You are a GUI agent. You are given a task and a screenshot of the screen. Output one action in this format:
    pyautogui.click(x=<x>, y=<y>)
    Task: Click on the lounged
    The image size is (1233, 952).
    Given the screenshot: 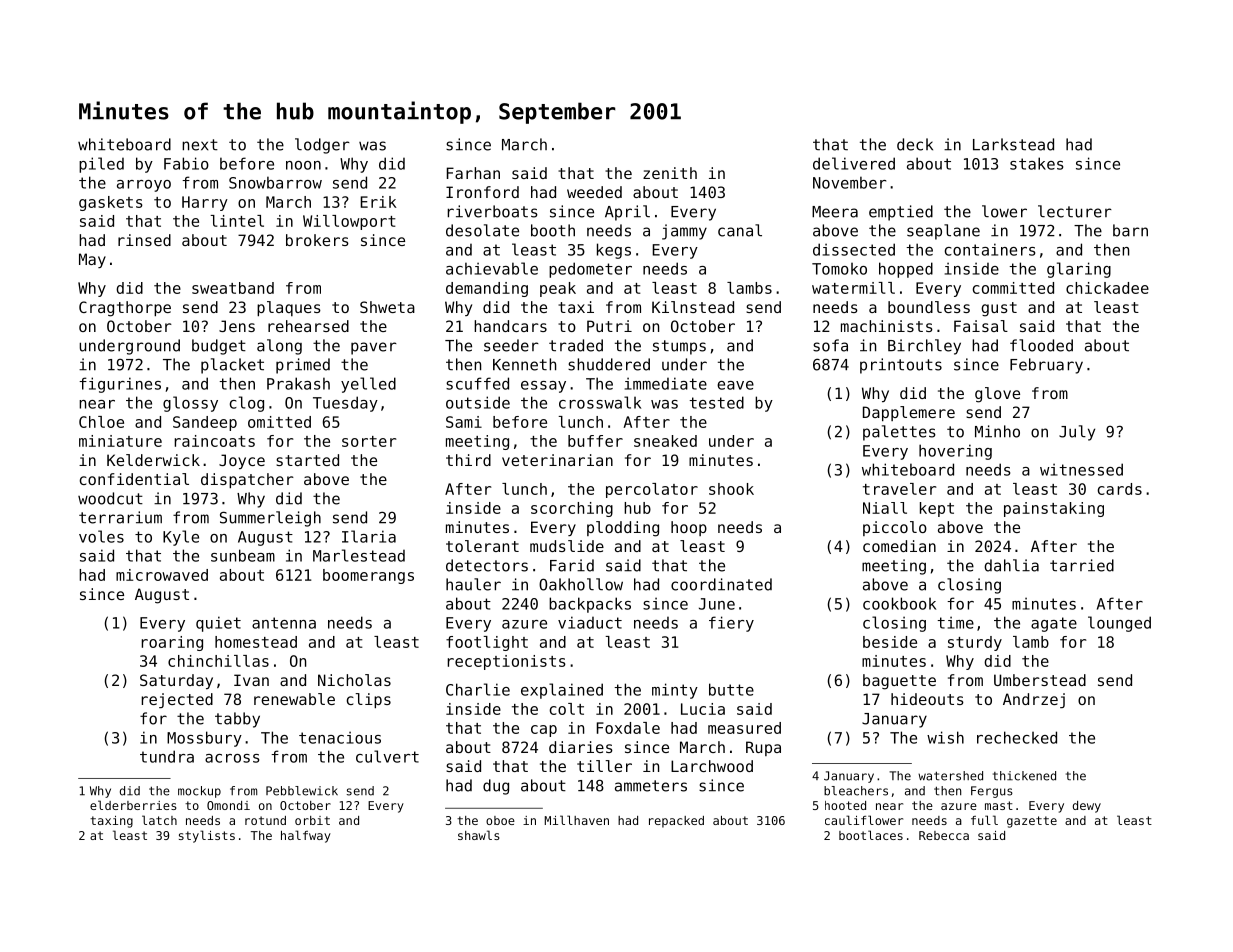 What is the action you would take?
    pyautogui.click(x=1119, y=624)
